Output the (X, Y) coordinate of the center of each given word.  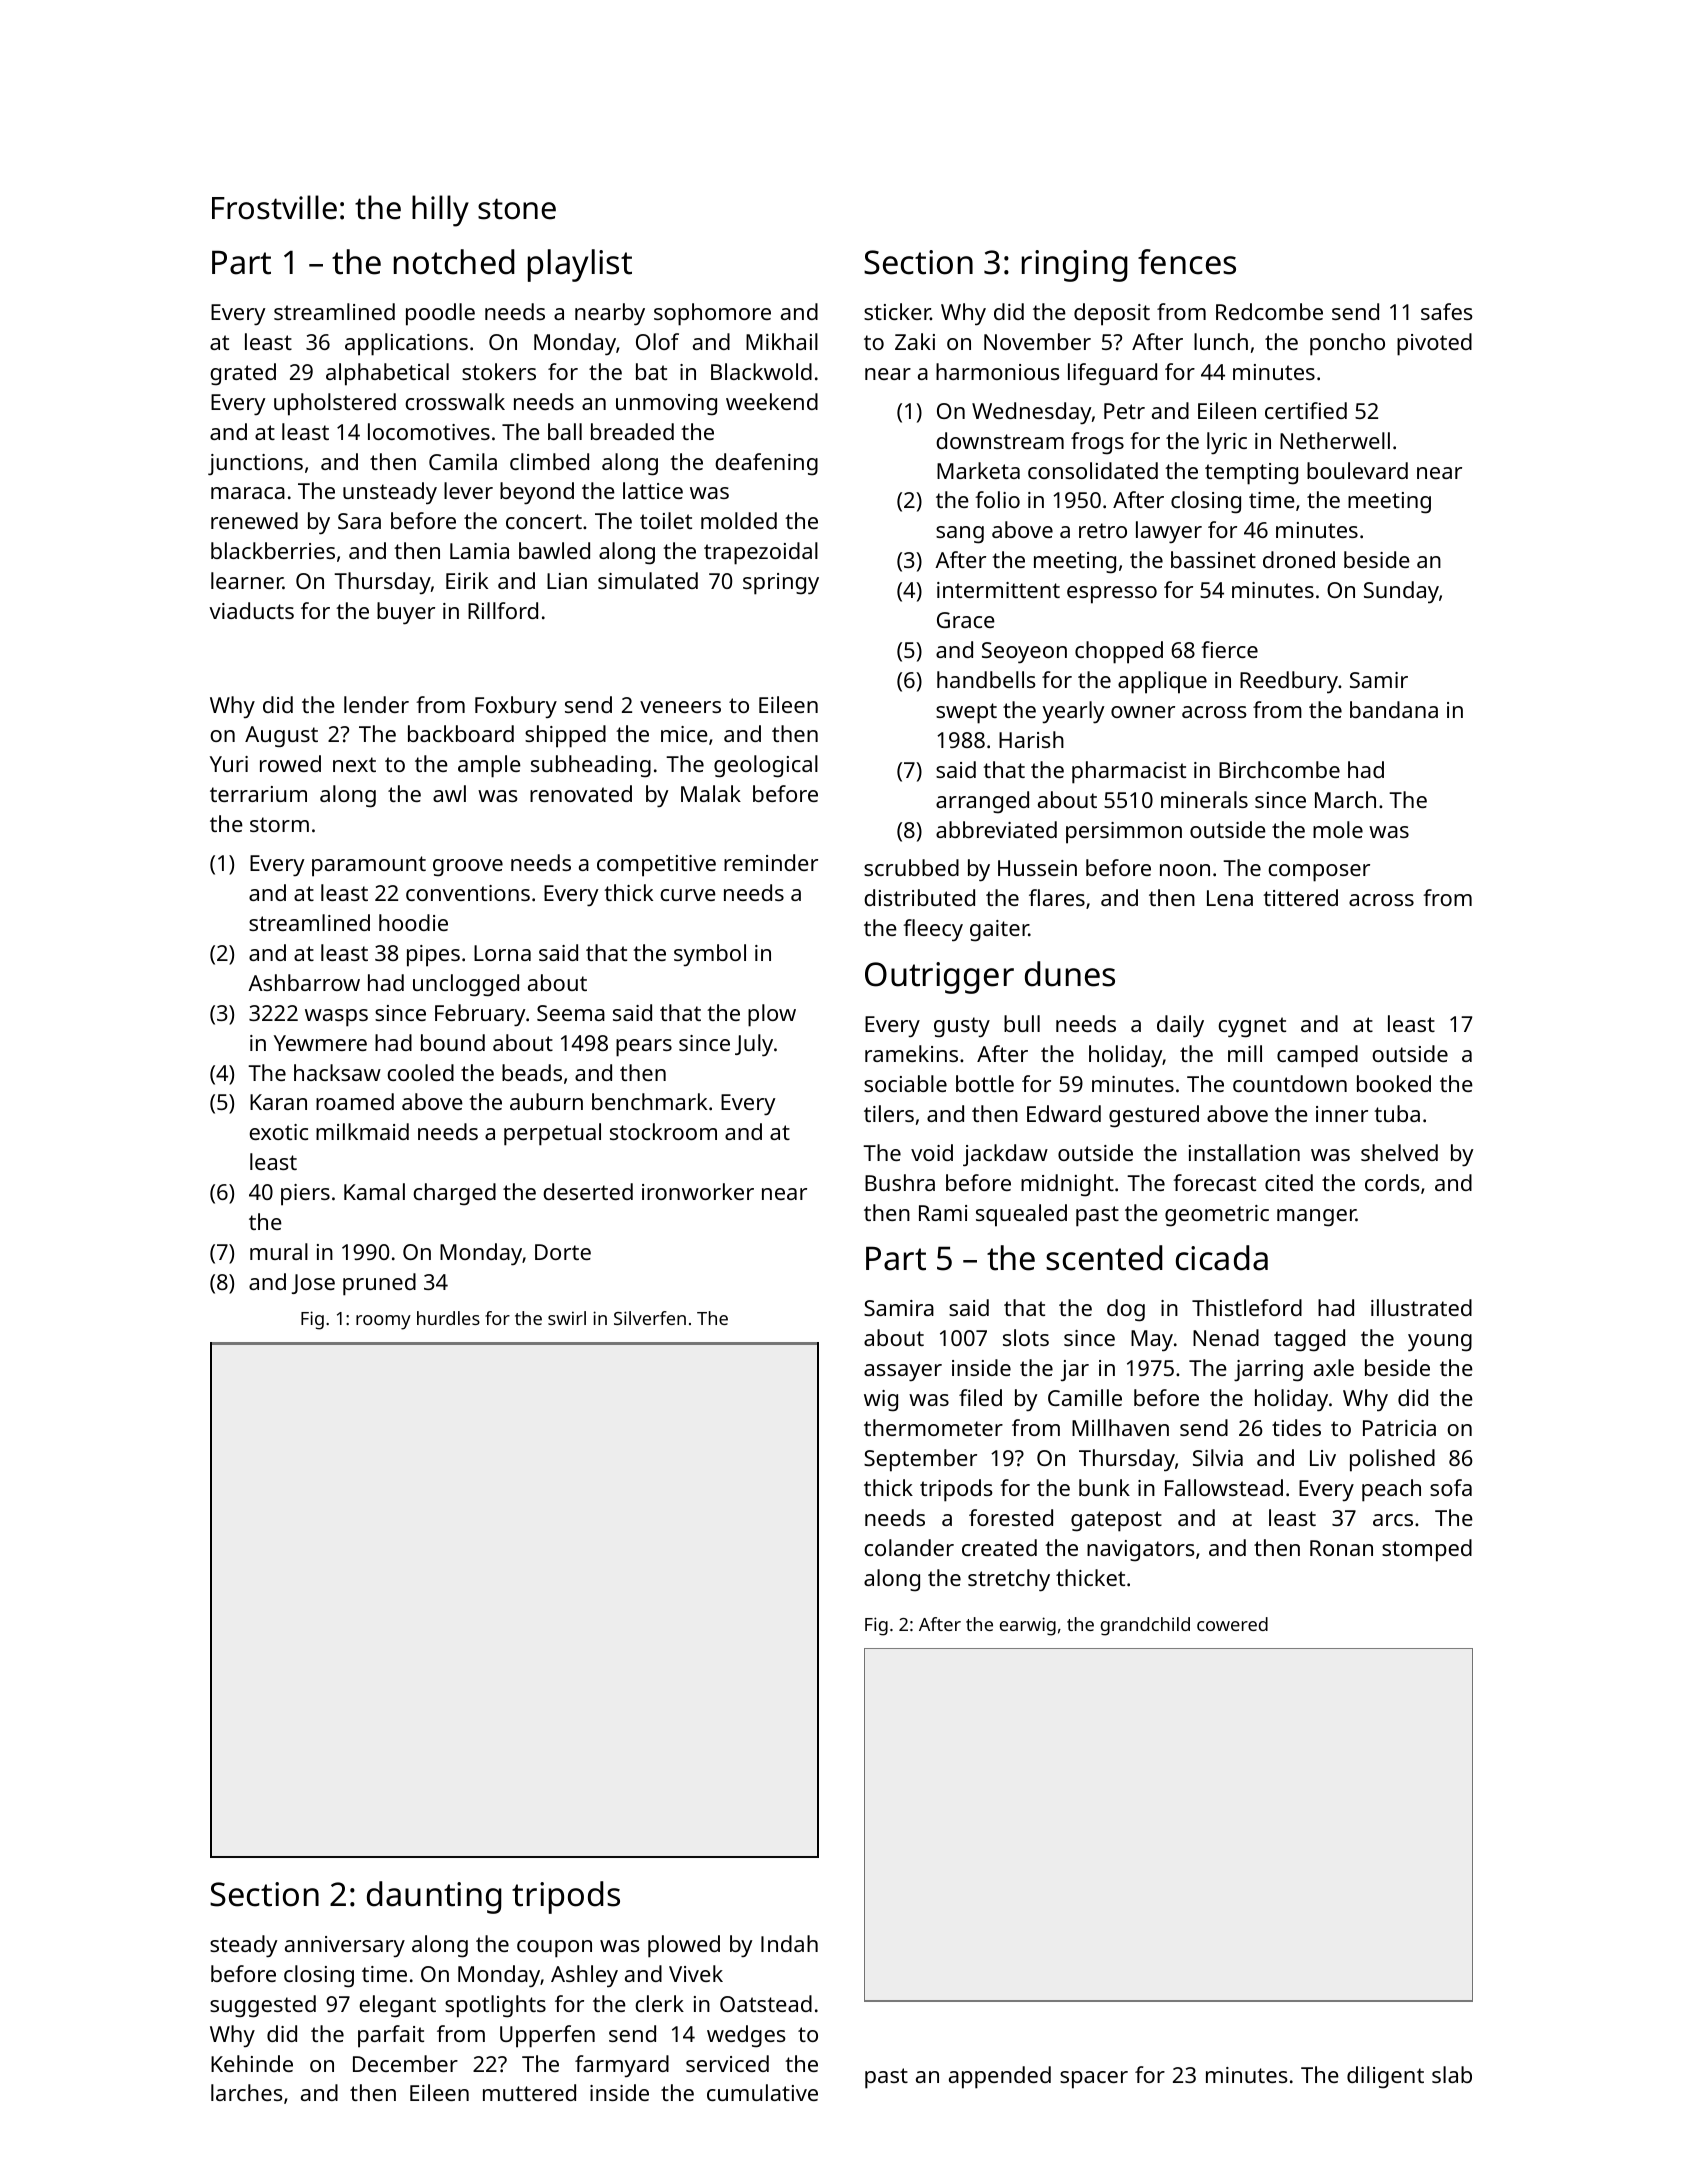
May (1152, 1341)
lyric (1227, 443)
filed (980, 1397)
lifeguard (1112, 374)
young (1440, 1343)
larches (247, 2092)
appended (1000, 2077)
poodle (440, 314)
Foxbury (516, 707)
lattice (653, 490)
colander (909, 1547)
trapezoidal (761, 553)
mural (279, 1251)
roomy (383, 1322)
